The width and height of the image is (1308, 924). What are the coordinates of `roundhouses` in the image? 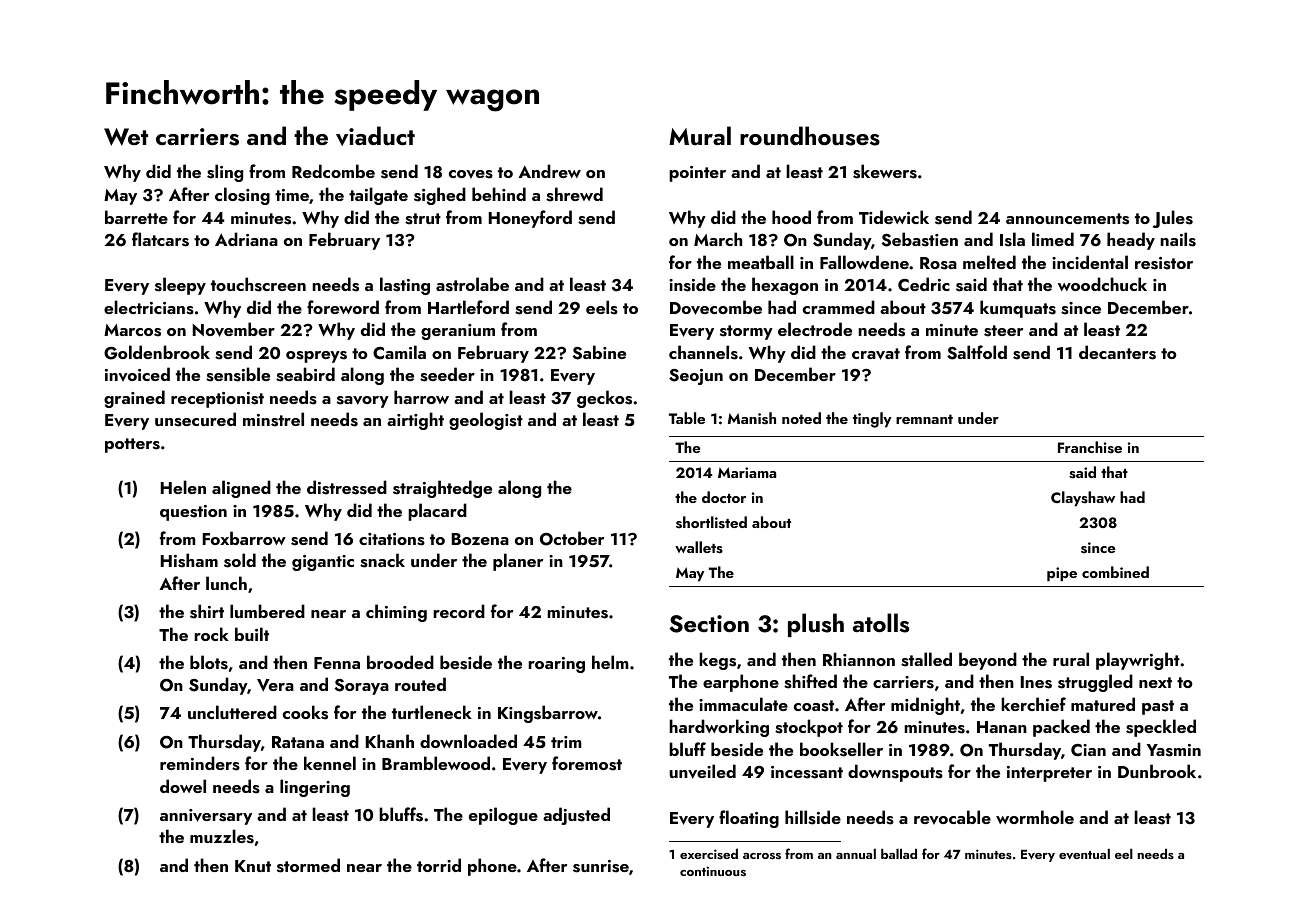 It's located at (810, 136).
